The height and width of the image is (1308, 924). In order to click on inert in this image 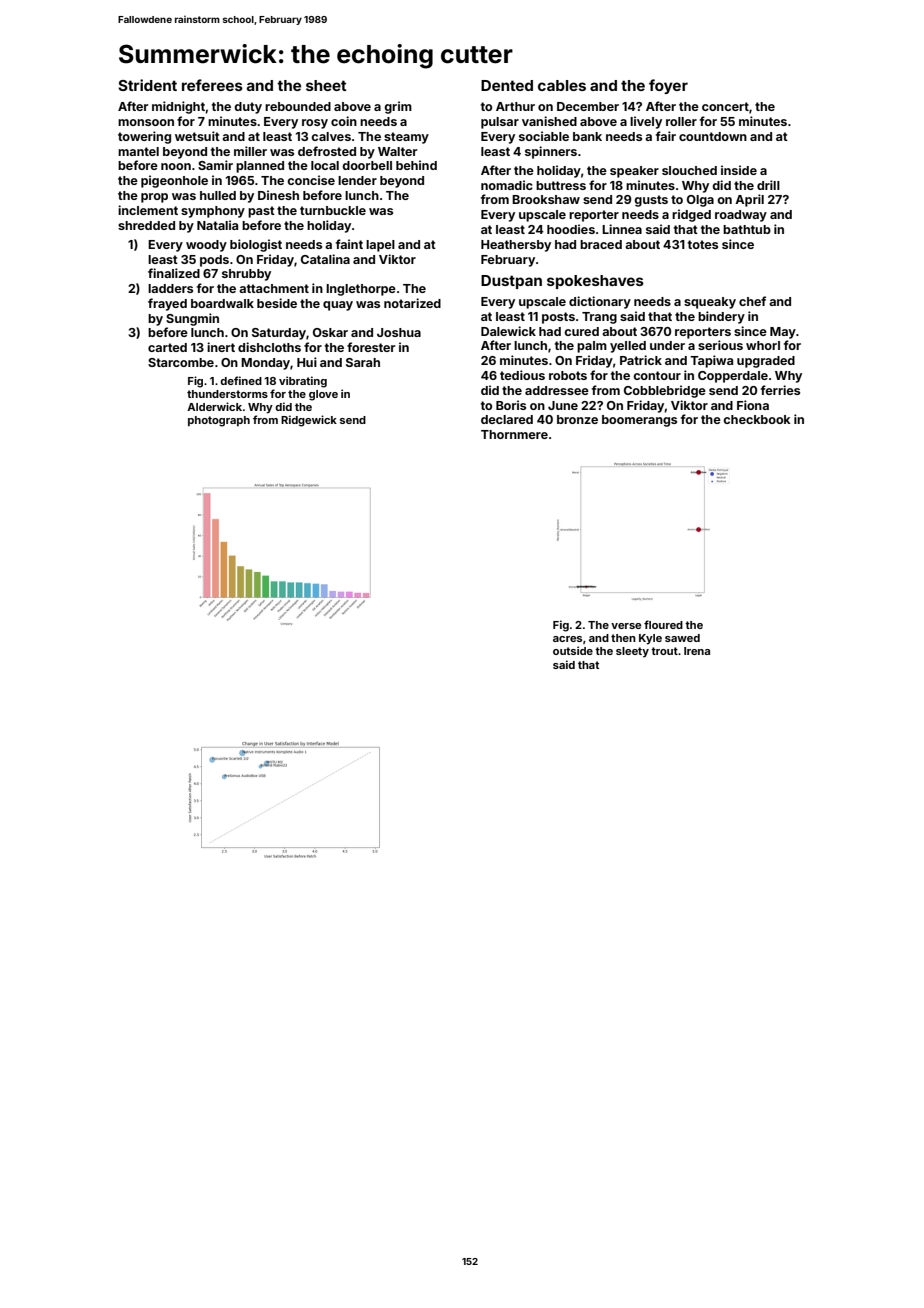, I will do `click(221, 347)`.
